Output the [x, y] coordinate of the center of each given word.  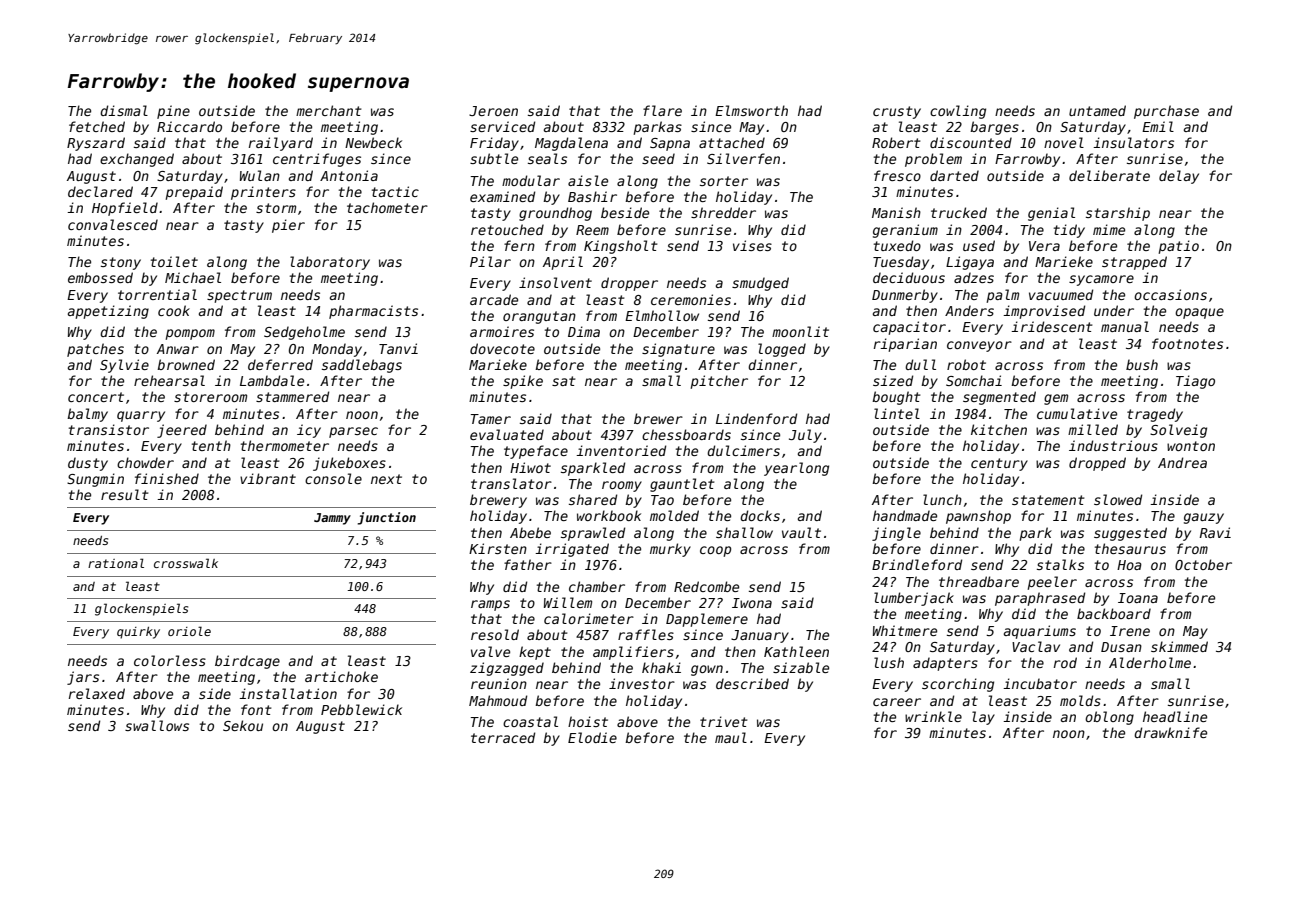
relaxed [97, 693]
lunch [942, 499]
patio [1178, 247]
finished [167, 478]
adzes [974, 277]
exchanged [137, 160]
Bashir [592, 196]
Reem [592, 230]
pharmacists [373, 312]
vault [801, 532]
